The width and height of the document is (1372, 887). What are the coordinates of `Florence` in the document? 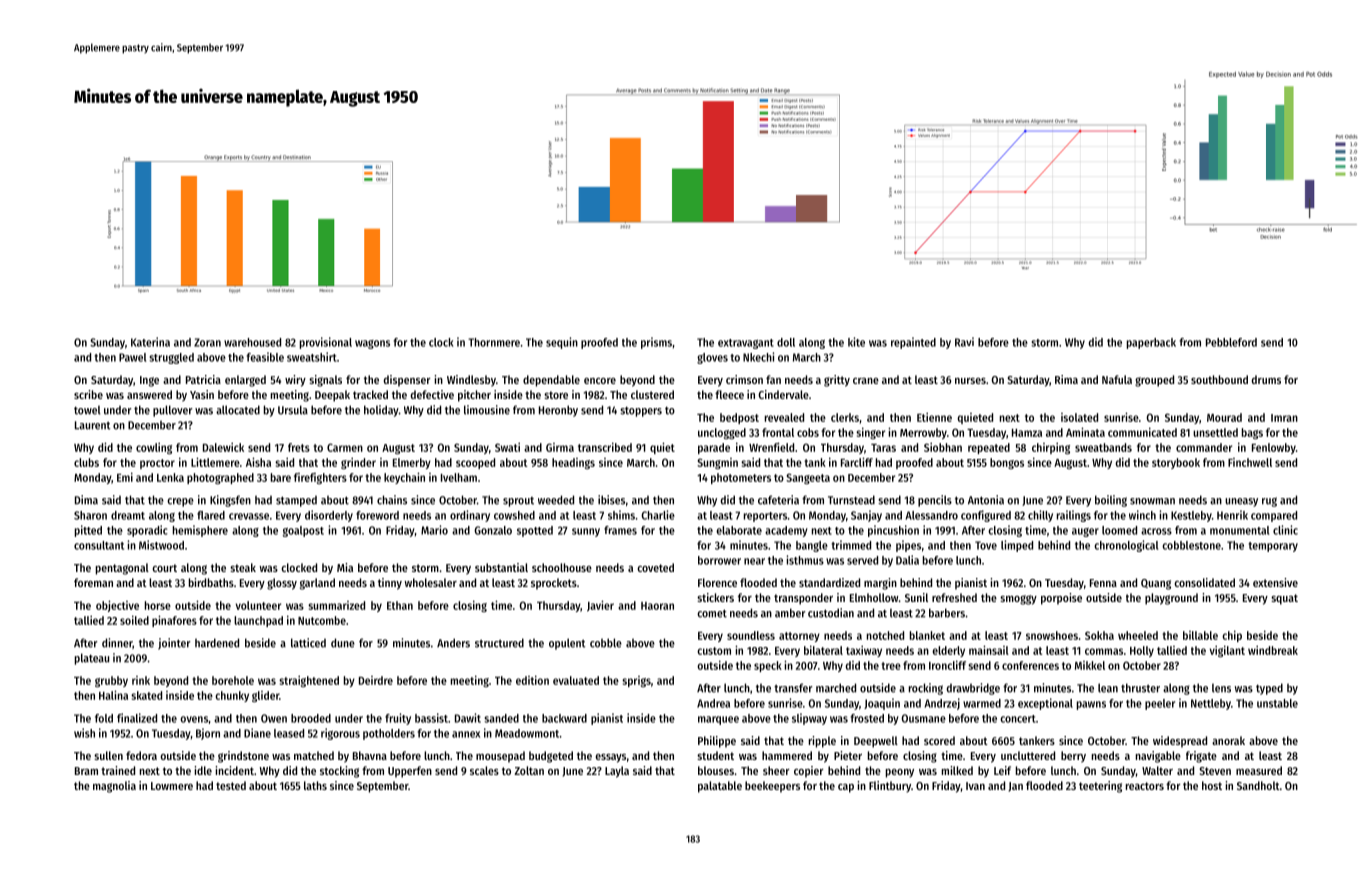 It's located at (717, 582).
